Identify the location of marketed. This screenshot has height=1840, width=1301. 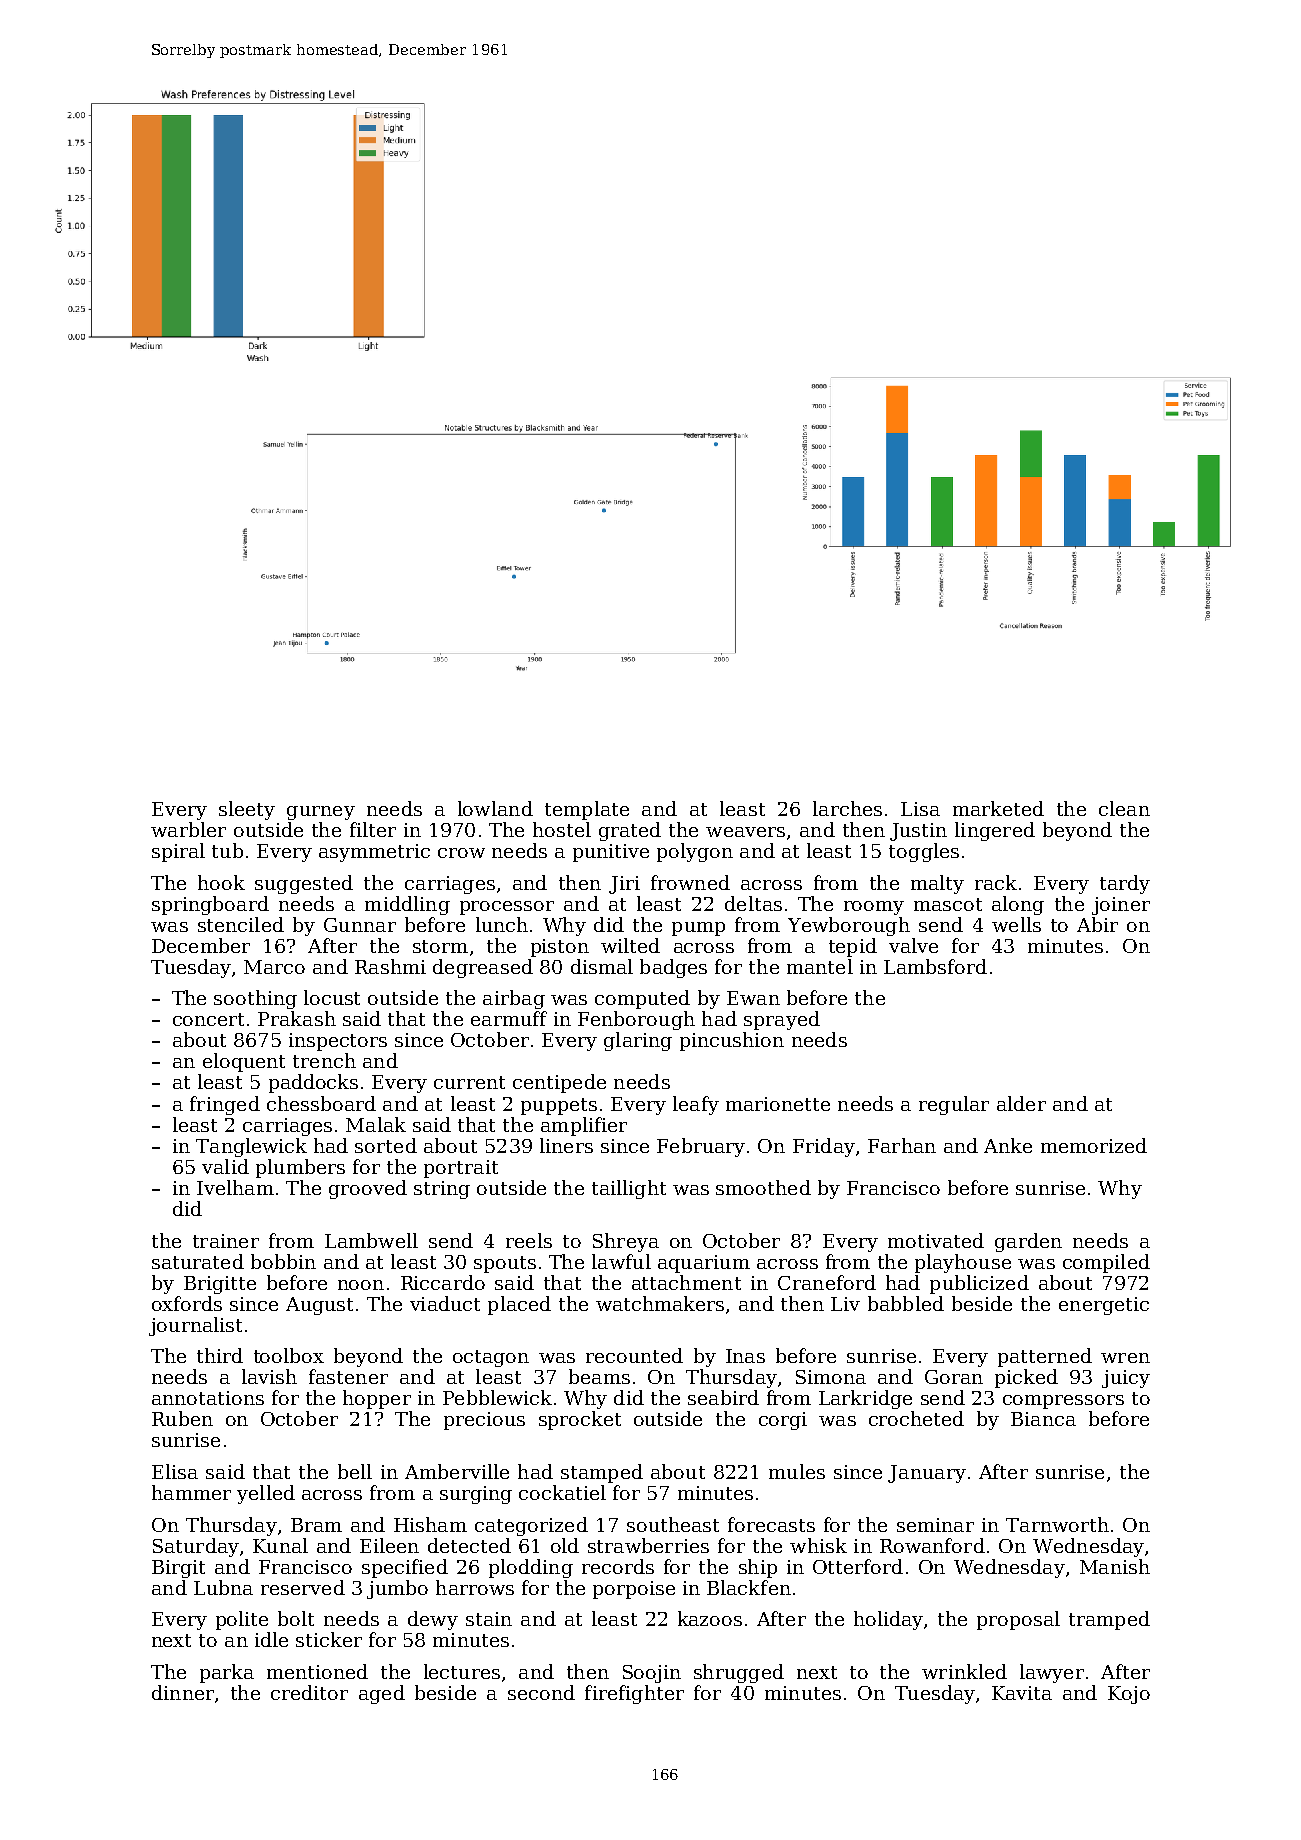
(998, 808).
